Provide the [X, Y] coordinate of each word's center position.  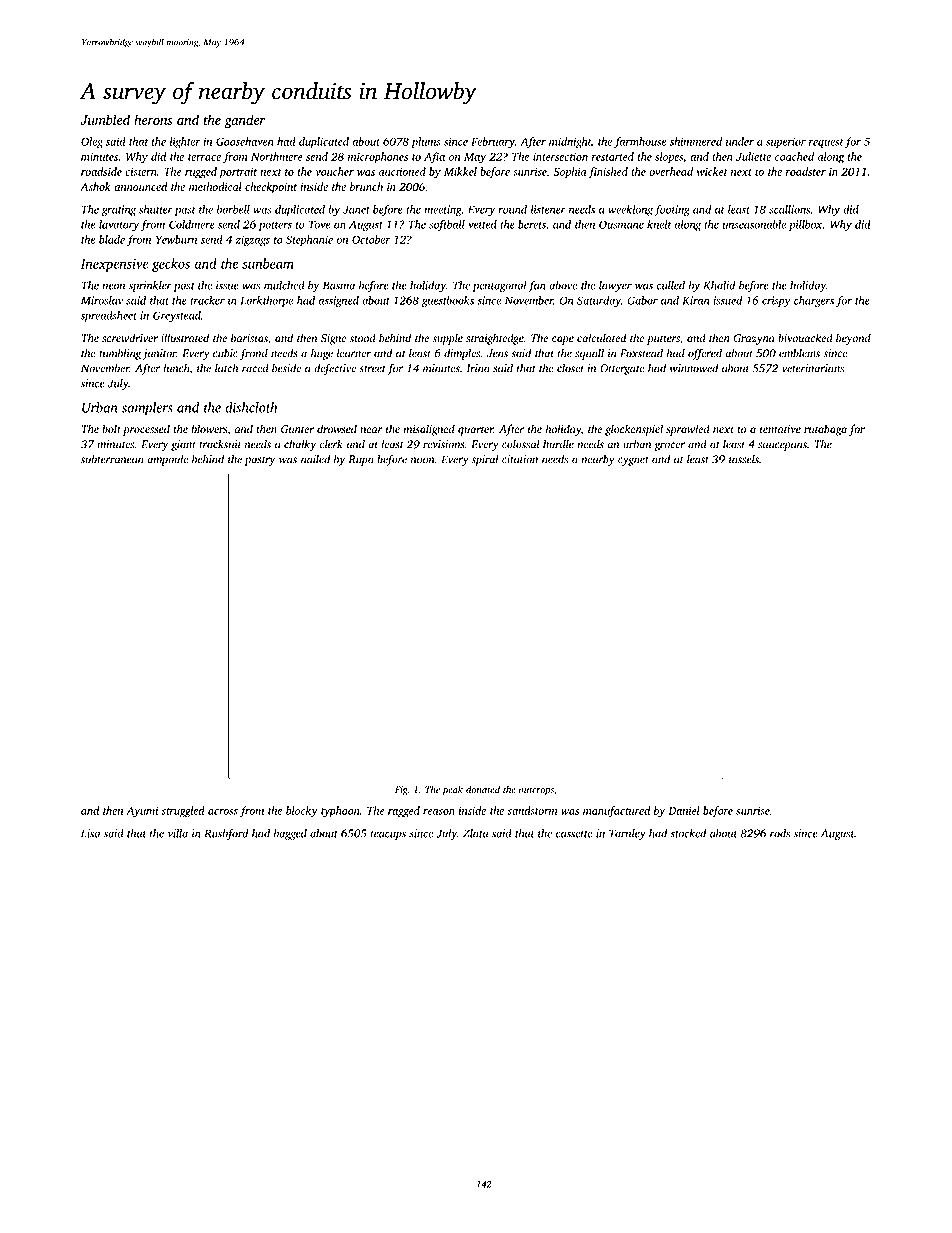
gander [244, 121]
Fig [401, 791]
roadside [101, 171]
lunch [176, 368]
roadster [806, 171]
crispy [776, 301]
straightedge [495, 339]
